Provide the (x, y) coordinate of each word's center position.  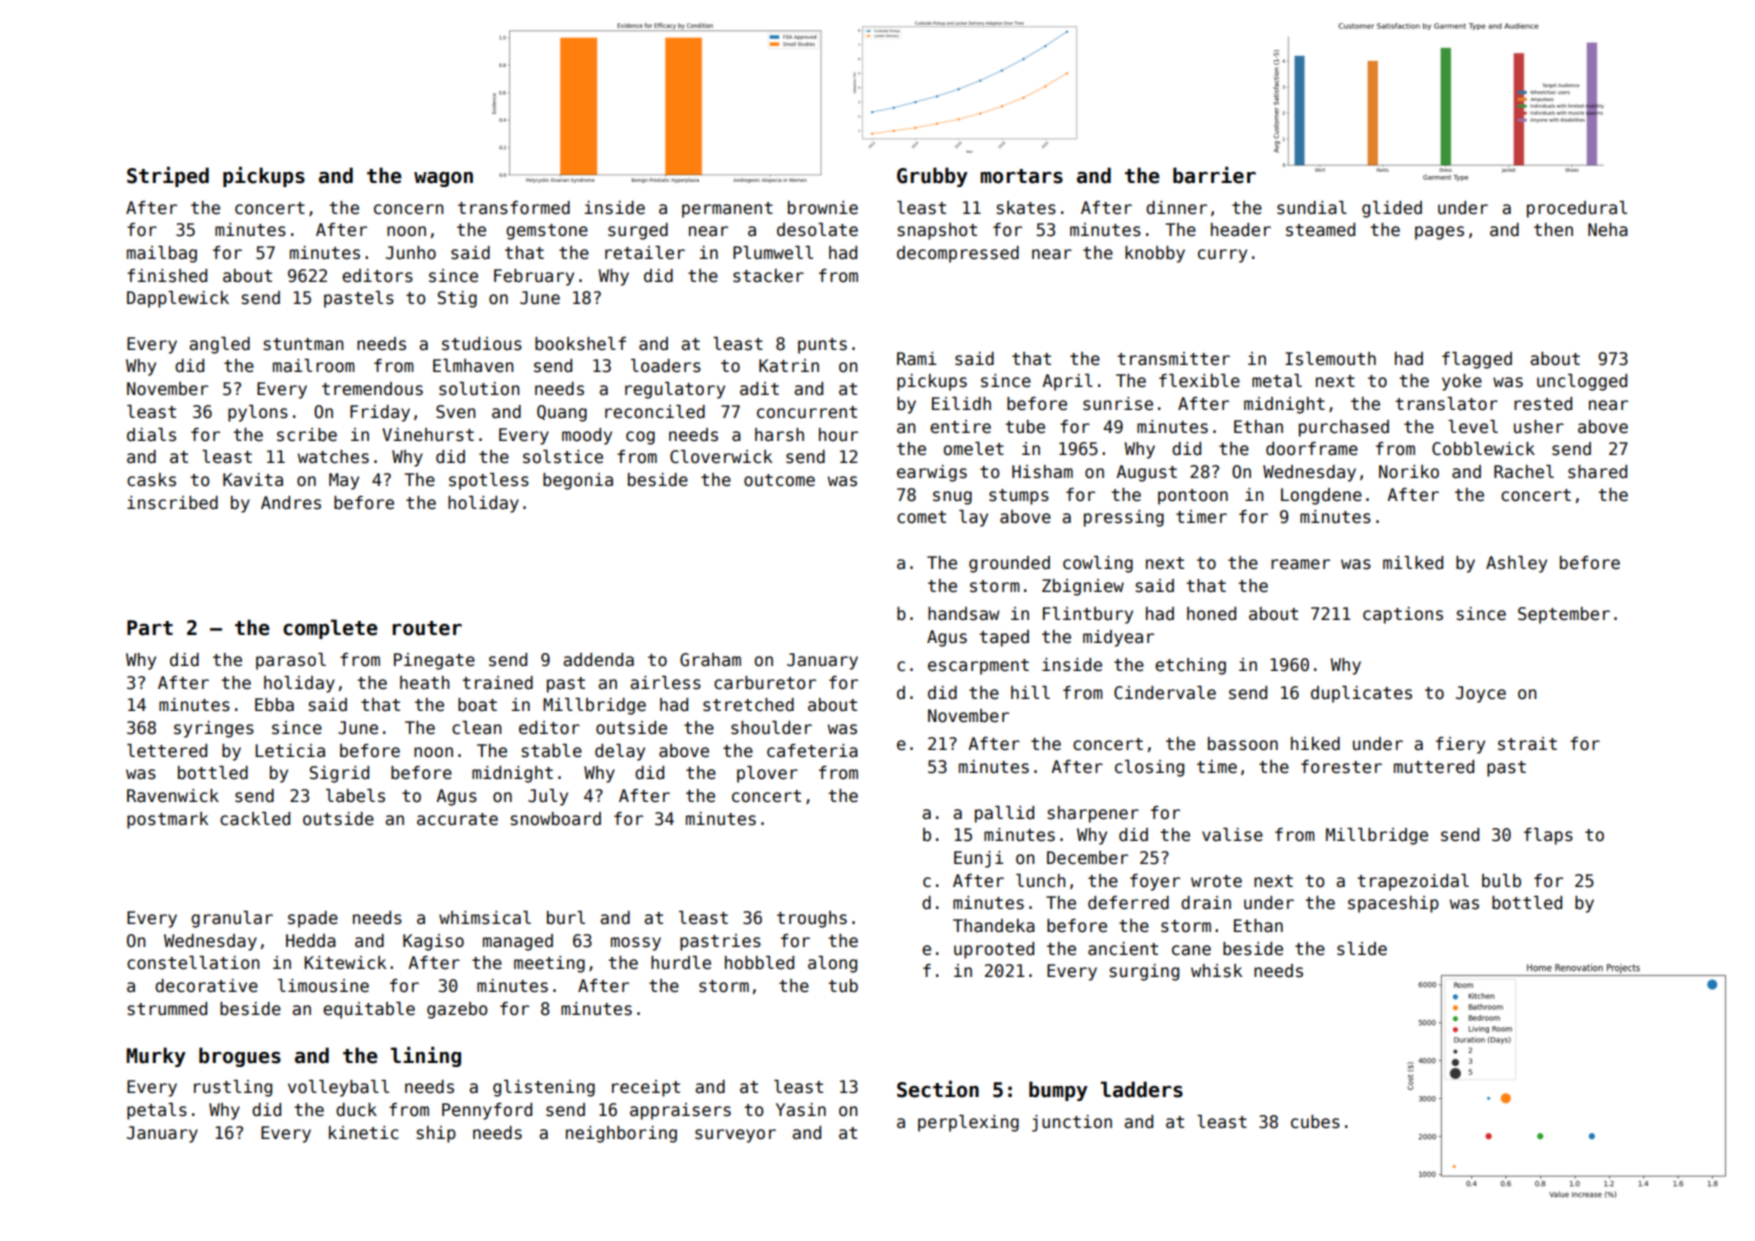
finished (167, 276)
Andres (291, 503)
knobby (1155, 254)
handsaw (963, 614)
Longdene (1321, 496)
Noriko (1409, 472)
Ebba (274, 705)
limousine (323, 986)
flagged (1477, 360)
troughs (812, 919)
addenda (598, 660)
